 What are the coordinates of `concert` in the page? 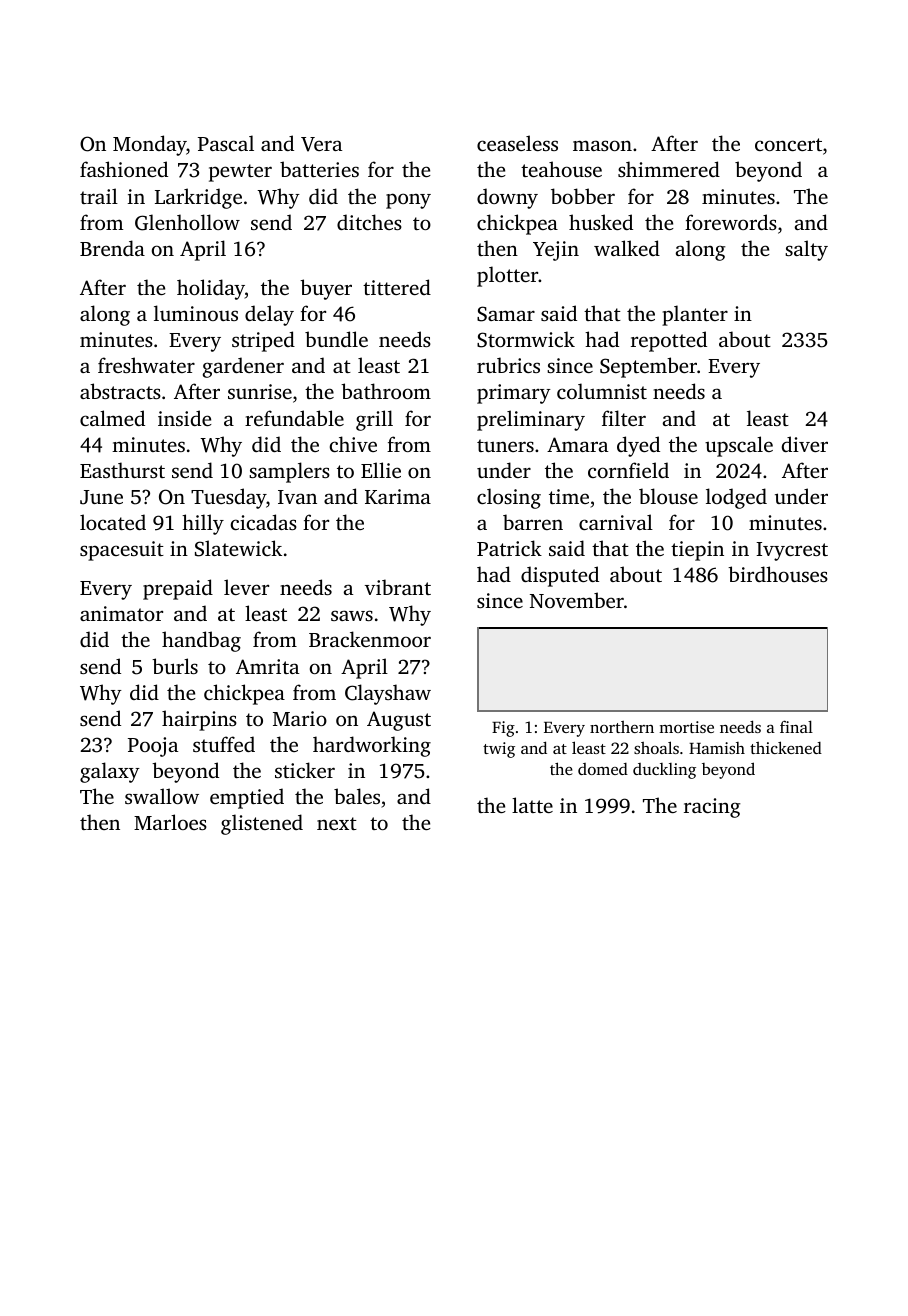 It's located at (788, 144).
